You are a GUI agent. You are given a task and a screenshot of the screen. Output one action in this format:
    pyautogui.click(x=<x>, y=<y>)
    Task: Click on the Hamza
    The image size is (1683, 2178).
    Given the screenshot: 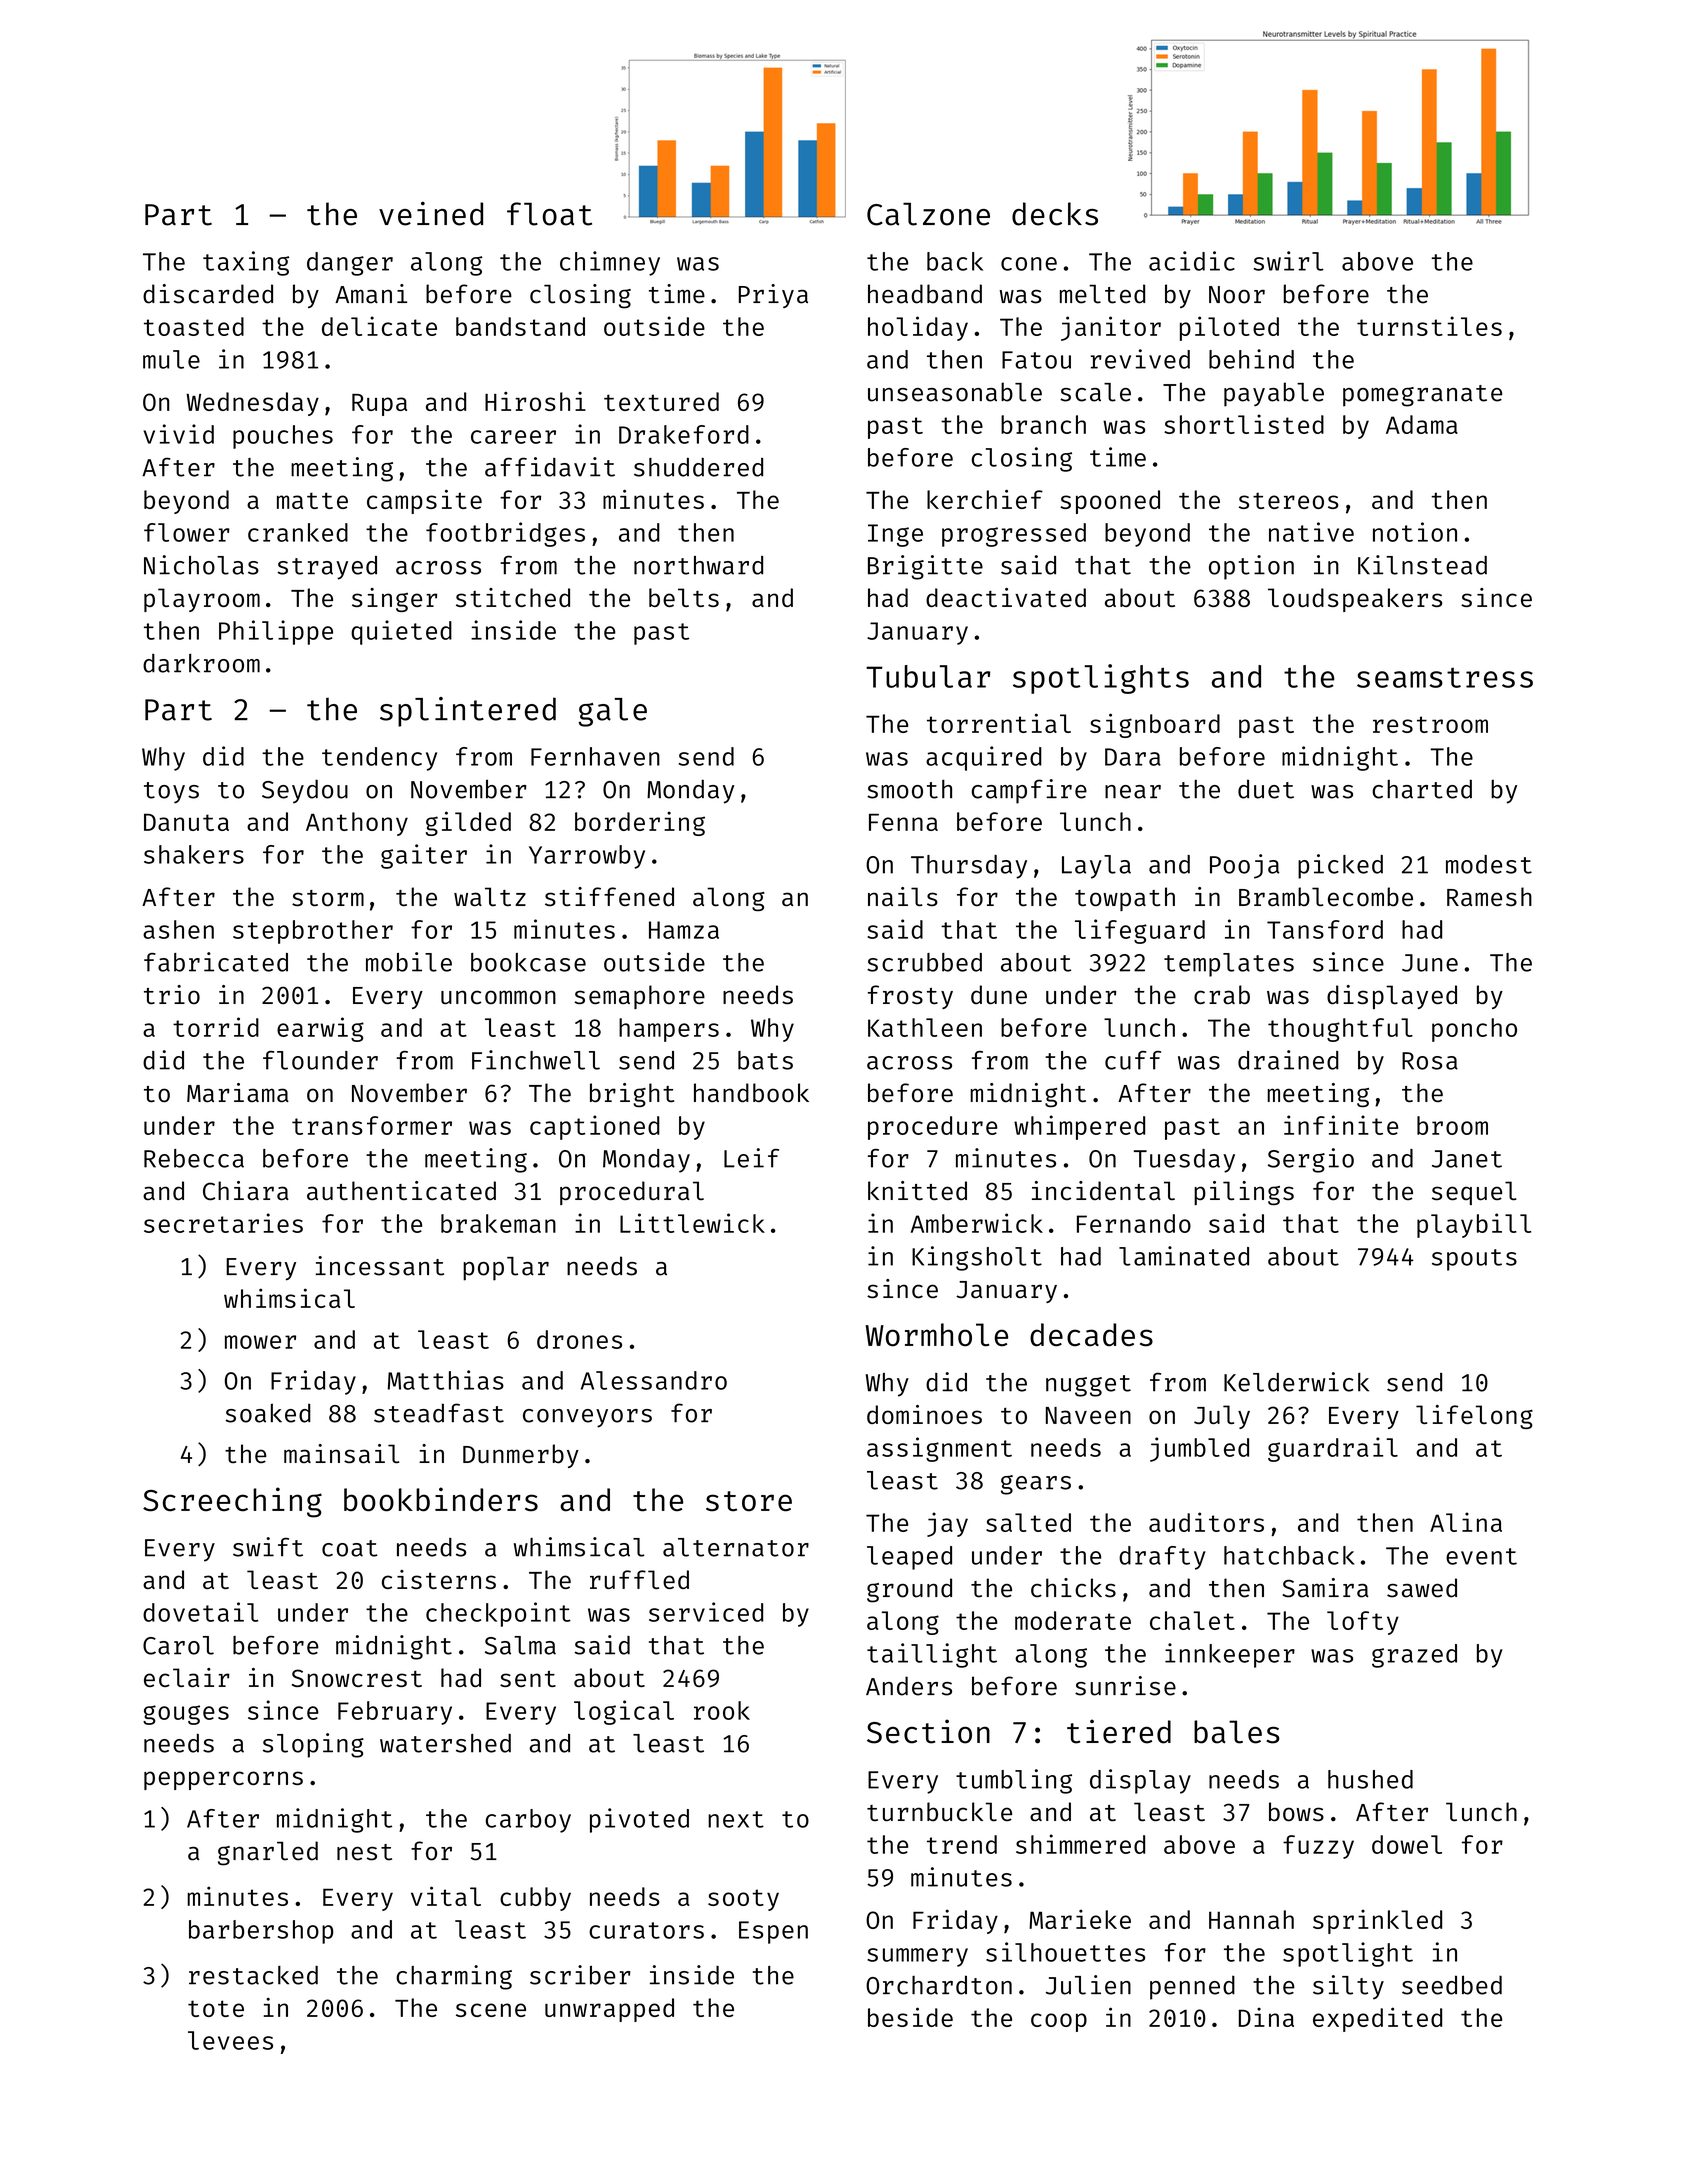 What is the action you would take?
    pyautogui.click(x=684, y=930)
